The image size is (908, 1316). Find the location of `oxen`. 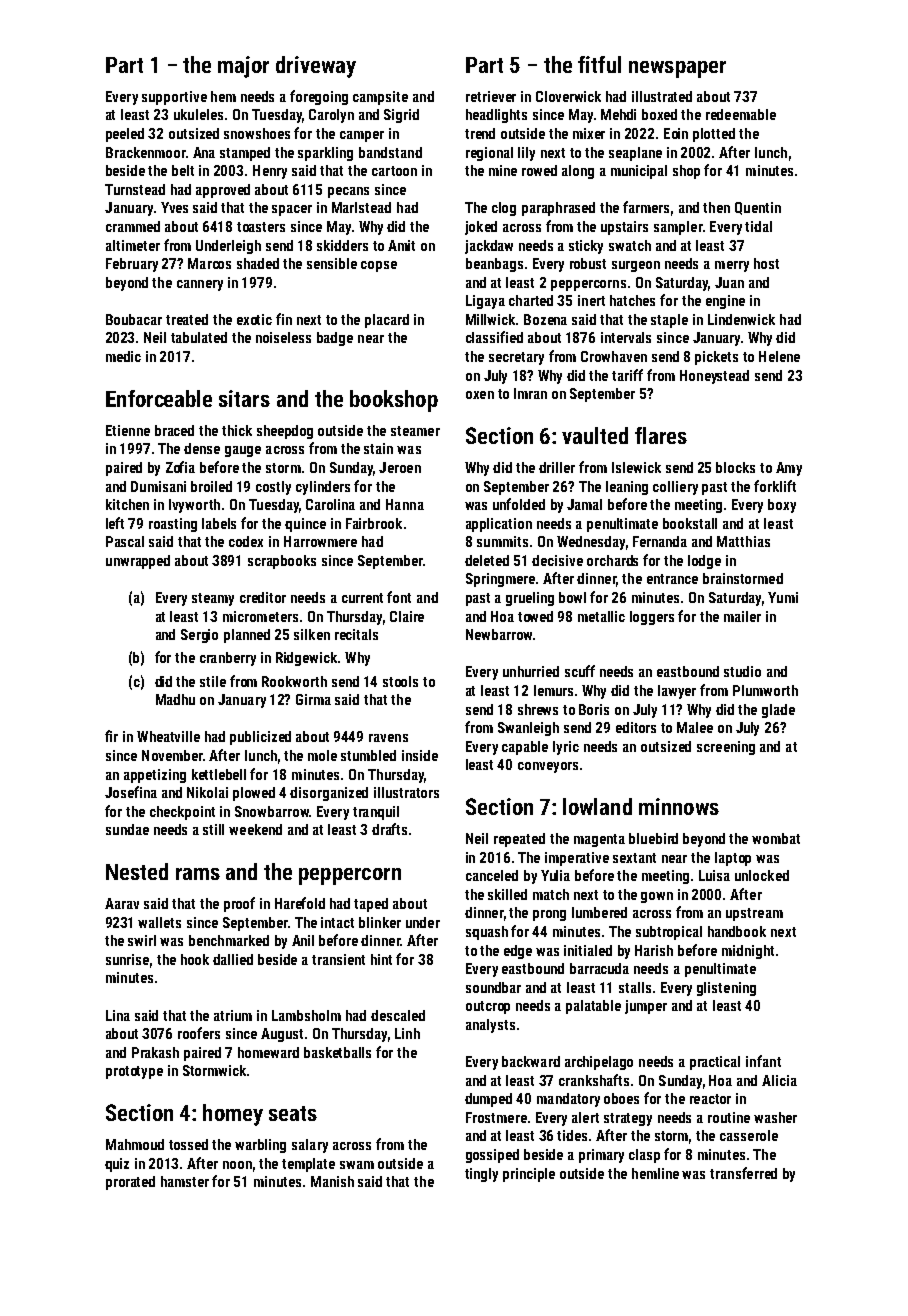

oxen is located at coordinates (480, 395).
